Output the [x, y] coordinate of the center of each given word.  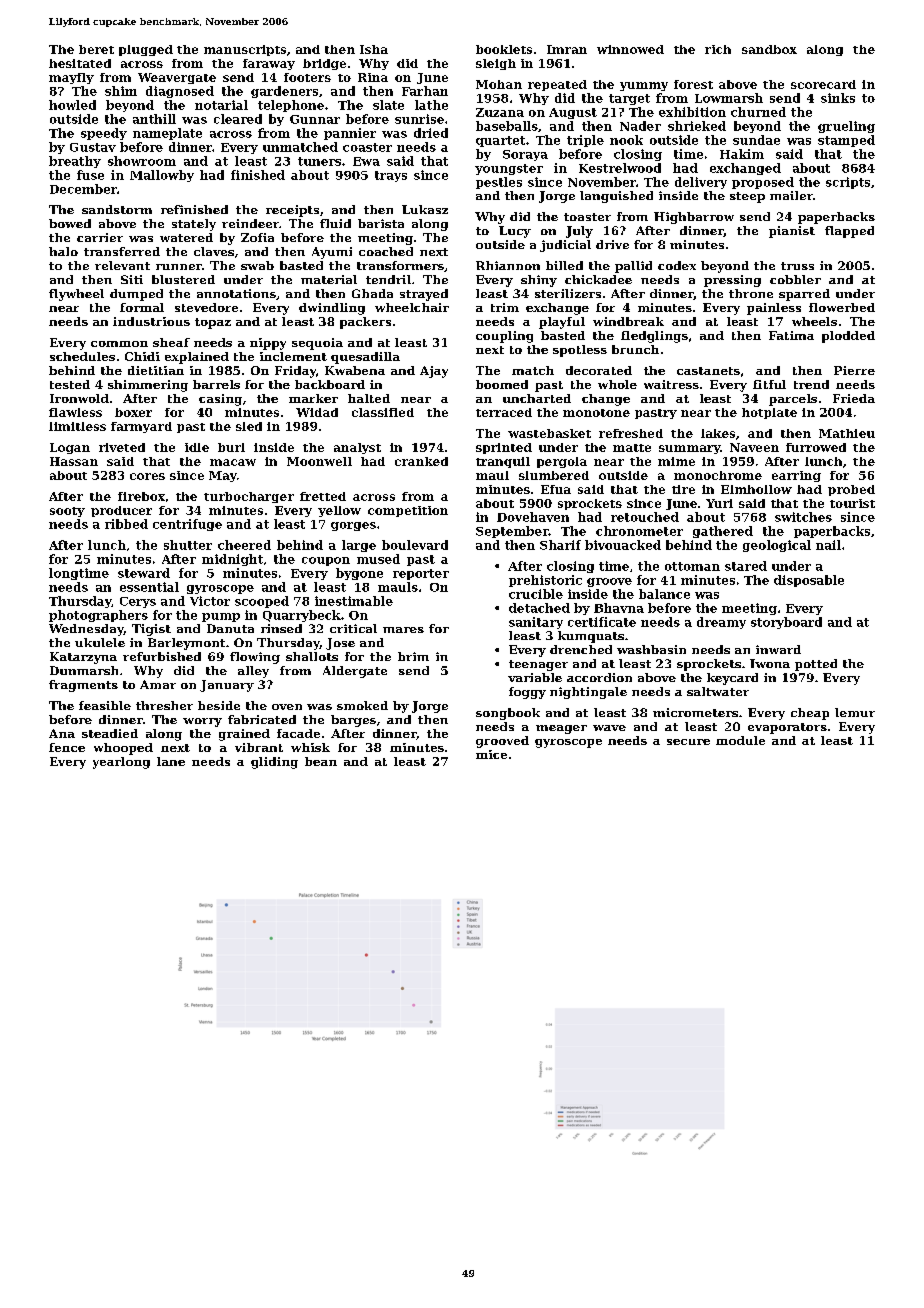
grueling [846, 127]
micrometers [695, 712]
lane [171, 761]
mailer [791, 195]
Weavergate [177, 78]
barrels [216, 384]
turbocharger [249, 497]
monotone [596, 413]
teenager [538, 665]
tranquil [503, 462]
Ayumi [332, 253]
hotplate [769, 413]
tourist [852, 503]
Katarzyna [83, 658]
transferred [122, 251]
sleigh [496, 64]
